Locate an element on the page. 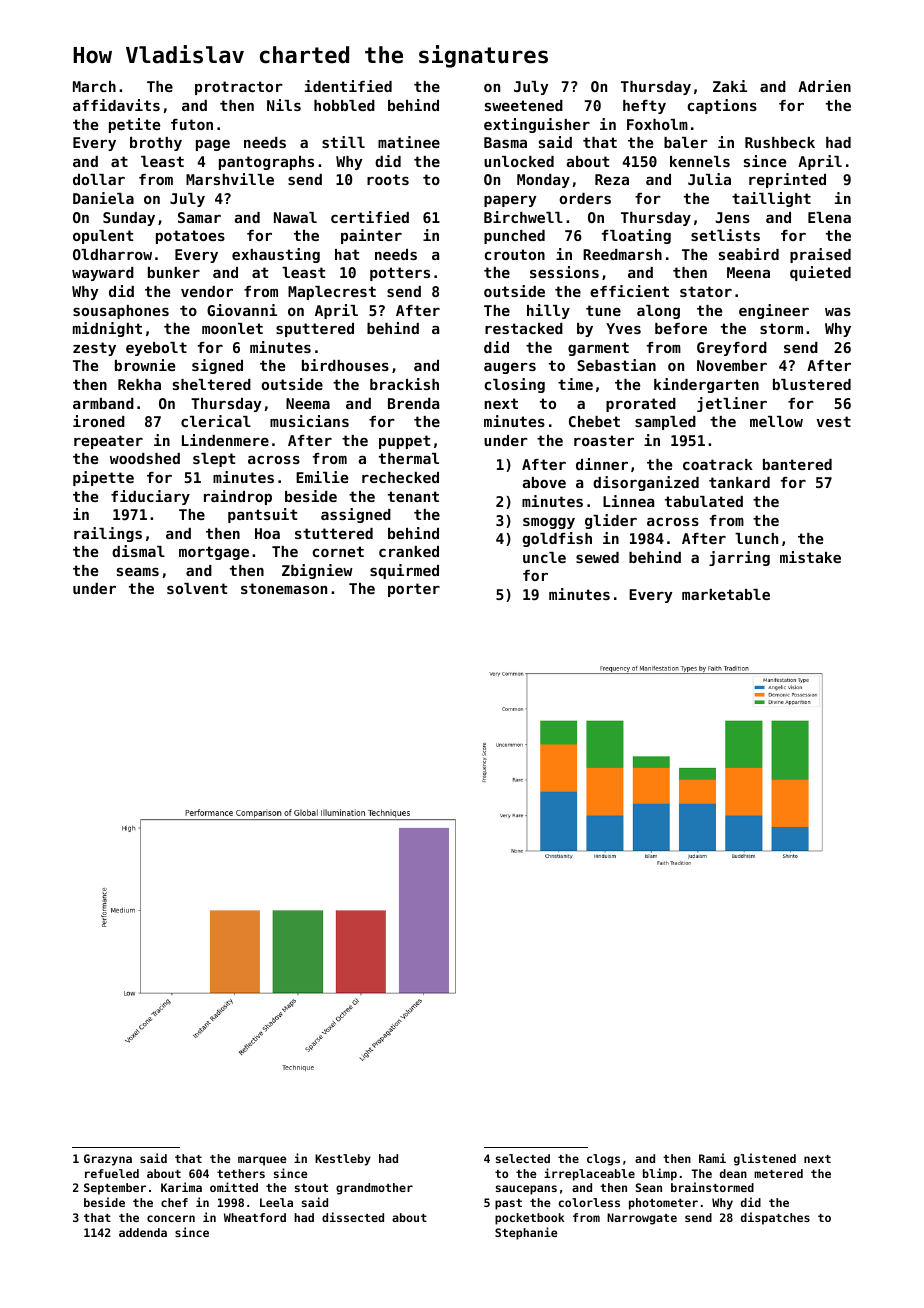  Kestleby is located at coordinates (343, 1160).
